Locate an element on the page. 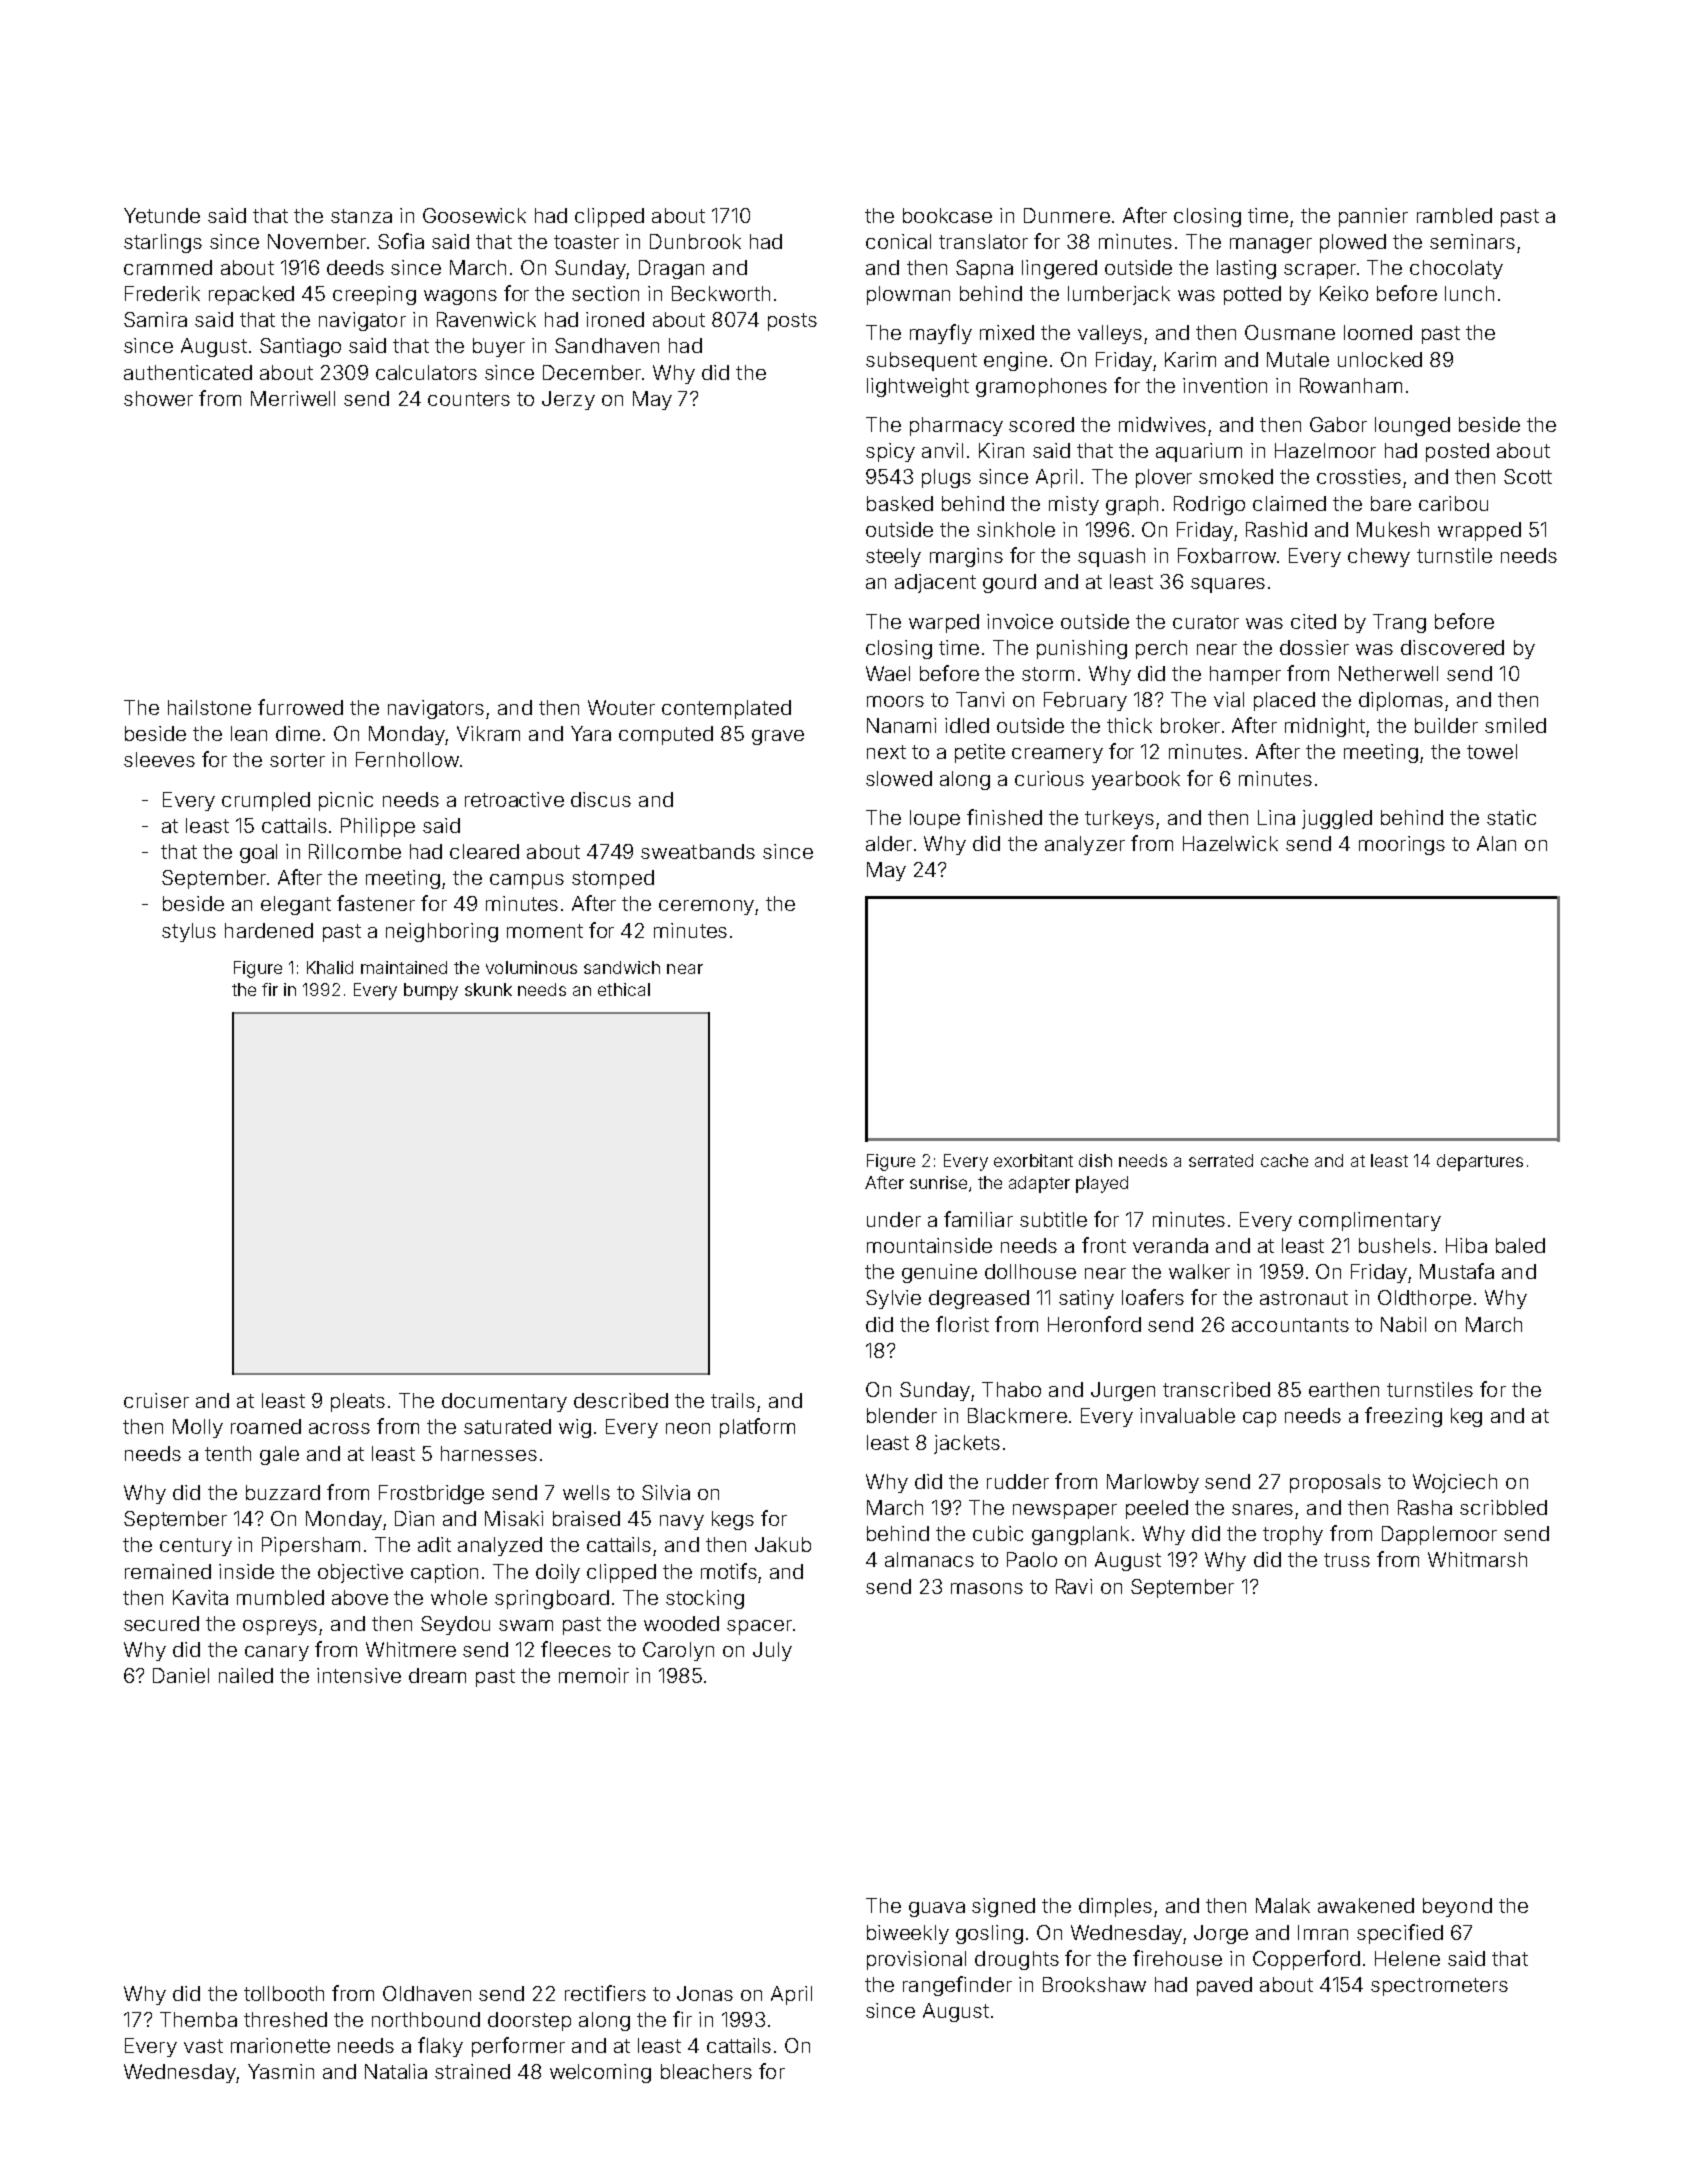 This image has width=1683, height=2178. spicy is located at coordinates (890, 452).
